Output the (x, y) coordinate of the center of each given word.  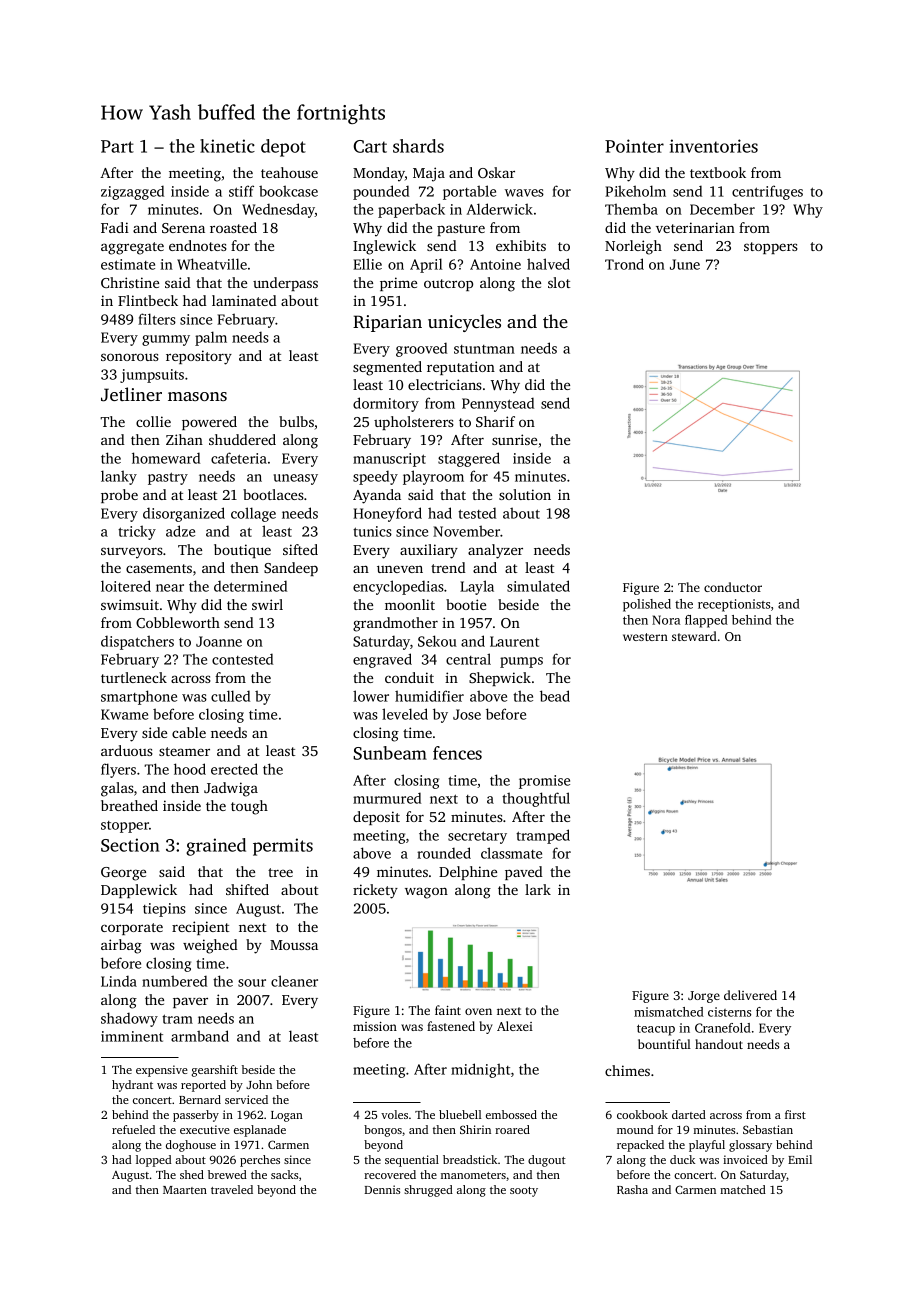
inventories (713, 146)
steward (694, 636)
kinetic (227, 146)
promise (544, 782)
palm (211, 338)
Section (130, 845)
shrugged (428, 1191)
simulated (538, 586)
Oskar (496, 172)
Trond (624, 264)
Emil (800, 1159)
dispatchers (137, 642)
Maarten (185, 1190)
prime (398, 284)
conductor (733, 587)
